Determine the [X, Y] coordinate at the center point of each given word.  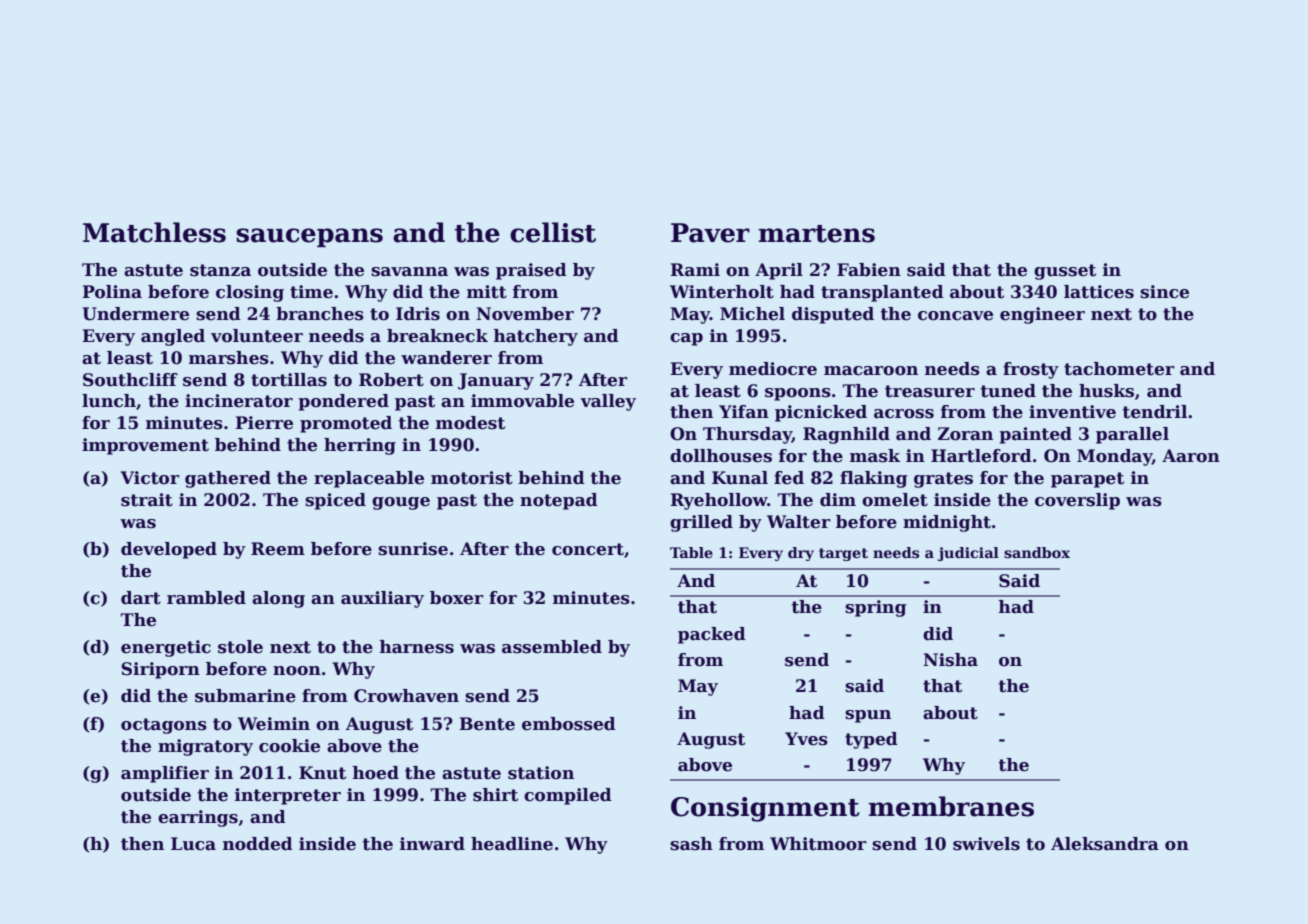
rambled [206, 598]
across [904, 414]
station [541, 773]
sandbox [1037, 552]
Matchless [154, 232]
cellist [553, 232]
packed [712, 635]
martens [817, 234]
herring [360, 446]
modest [470, 423]
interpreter [288, 796]
